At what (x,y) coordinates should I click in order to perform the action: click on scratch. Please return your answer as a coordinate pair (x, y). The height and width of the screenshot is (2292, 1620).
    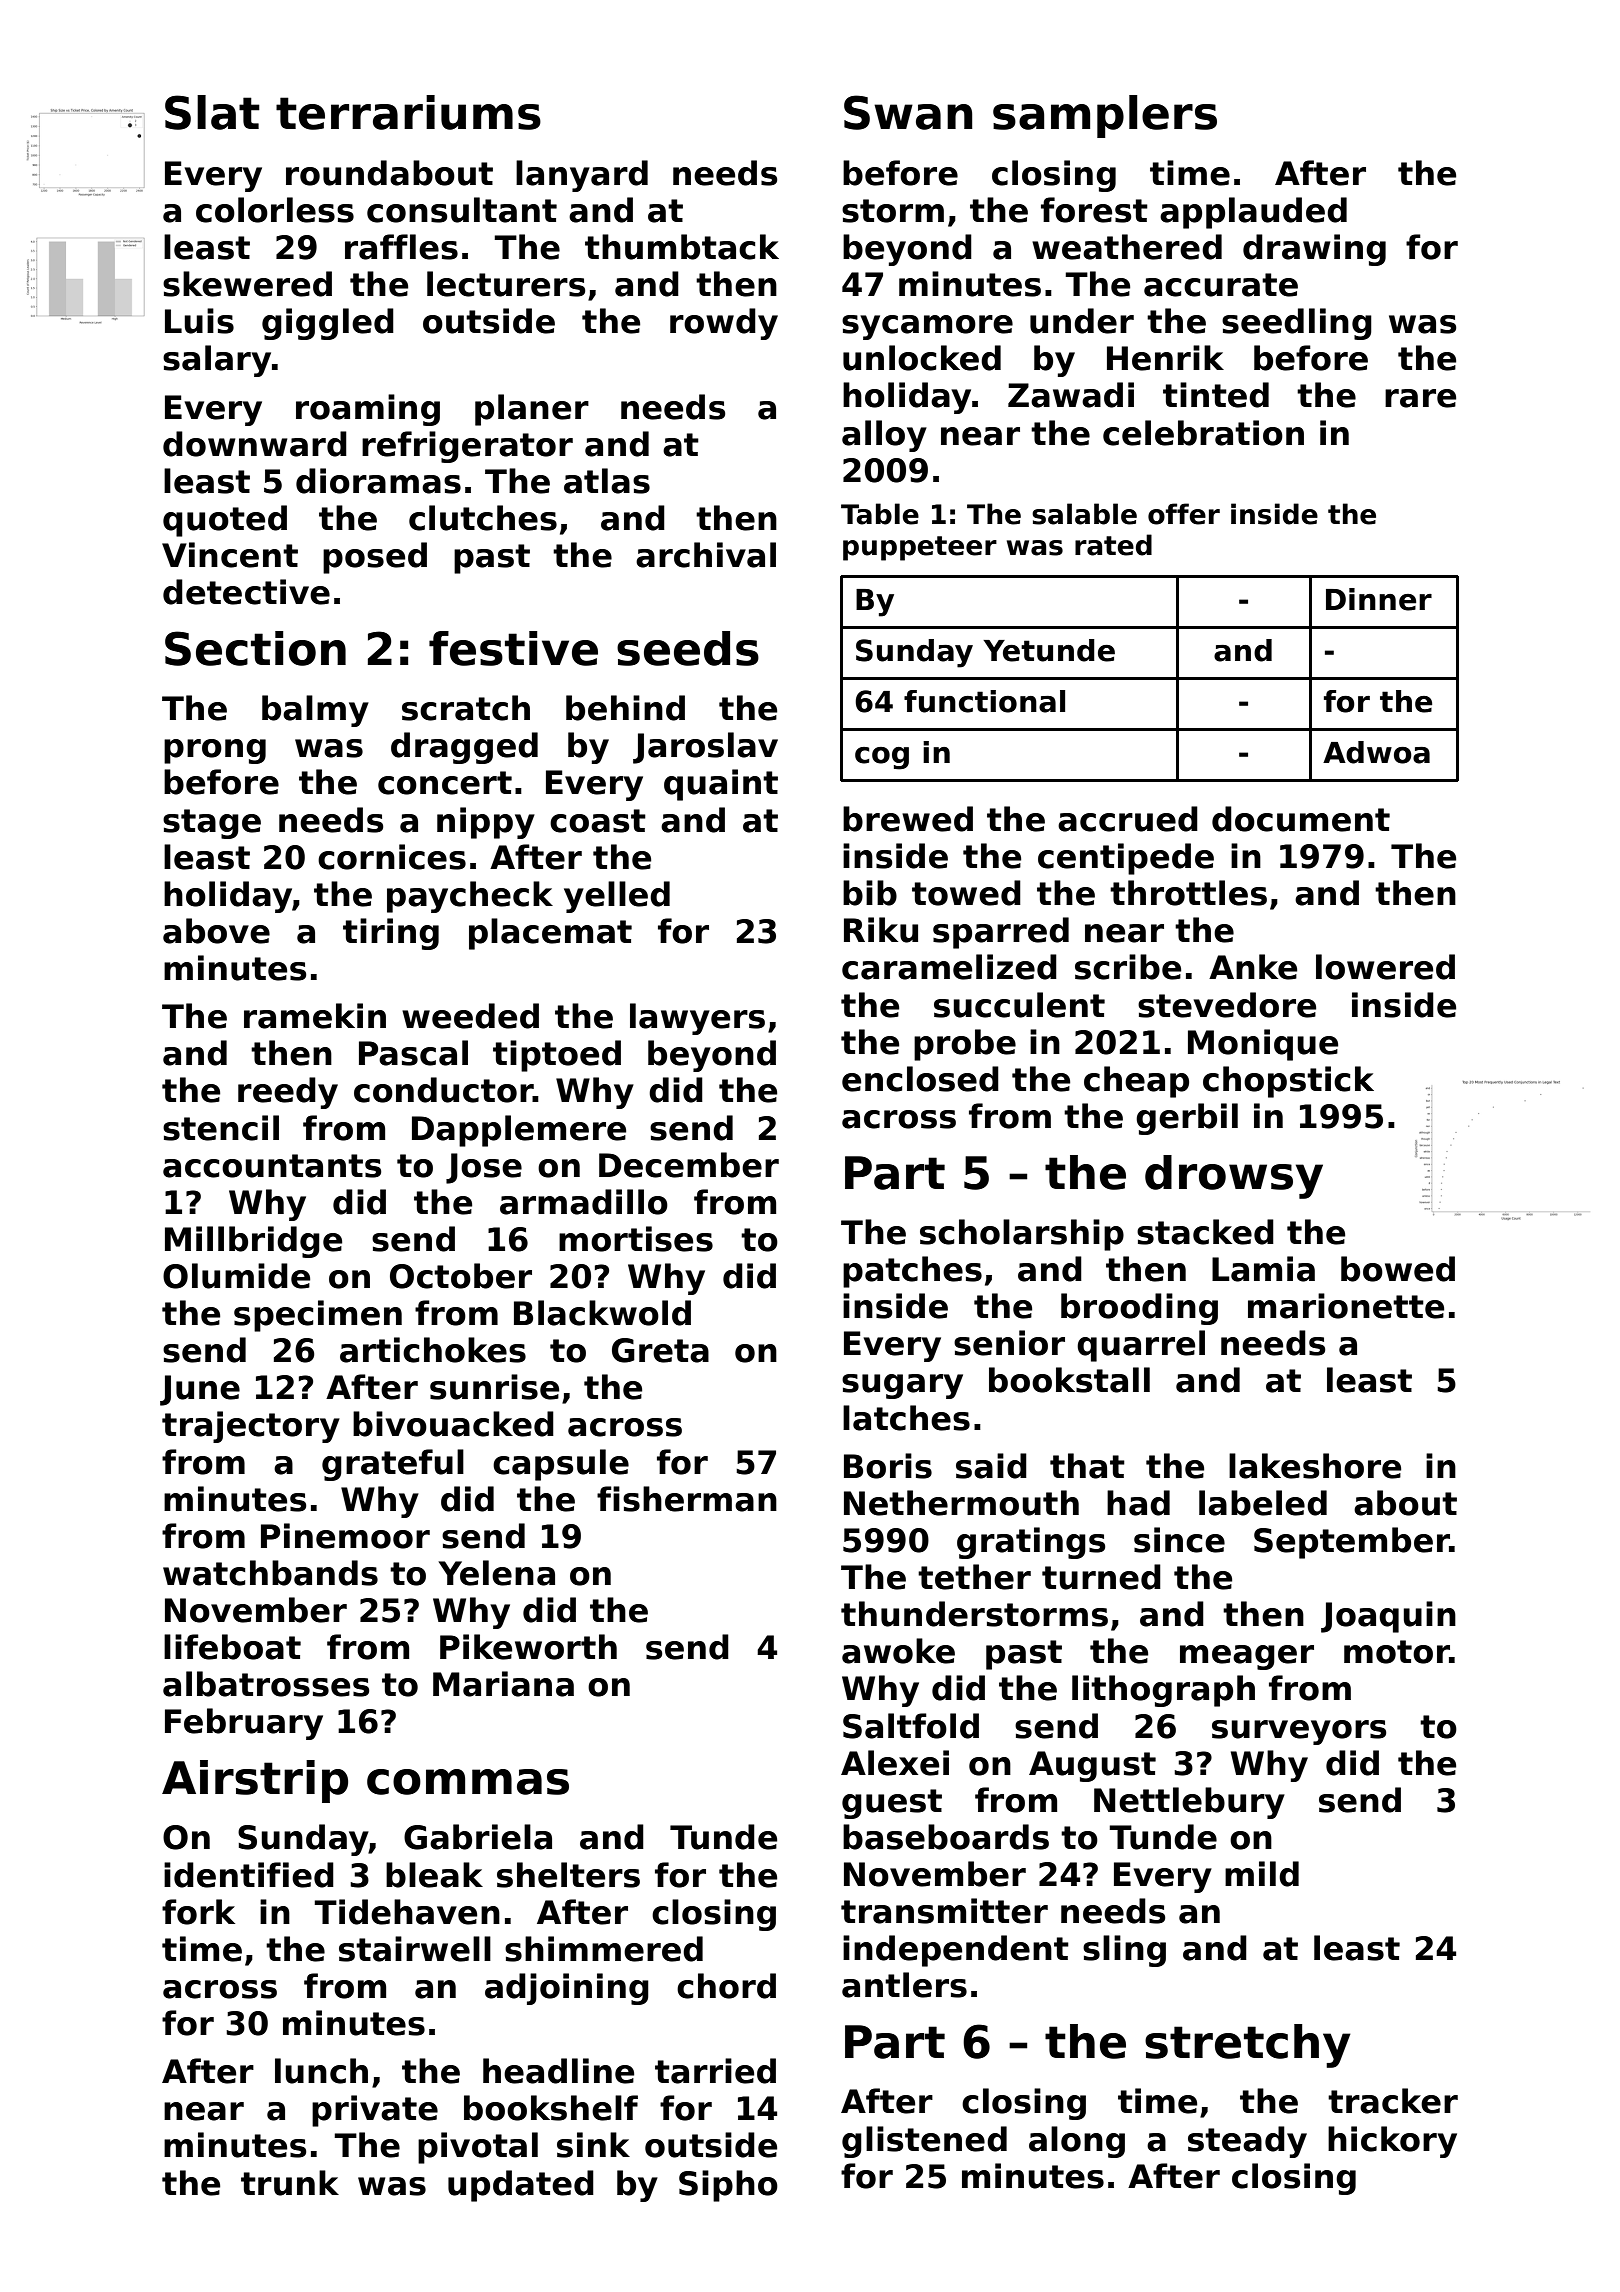
    Looking at the image, I should click on (466, 708).
